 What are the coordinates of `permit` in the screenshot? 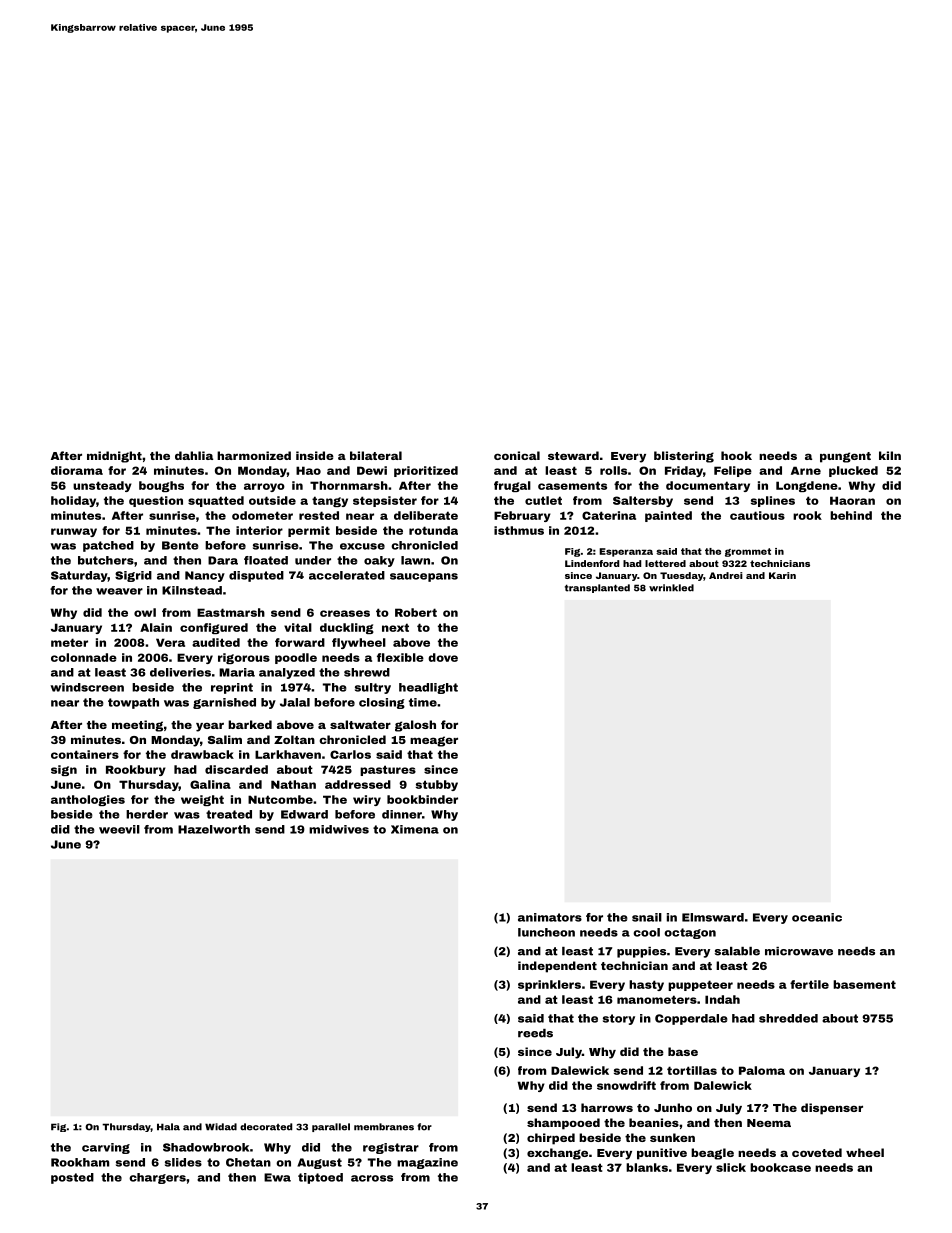 It's located at (309, 531).
